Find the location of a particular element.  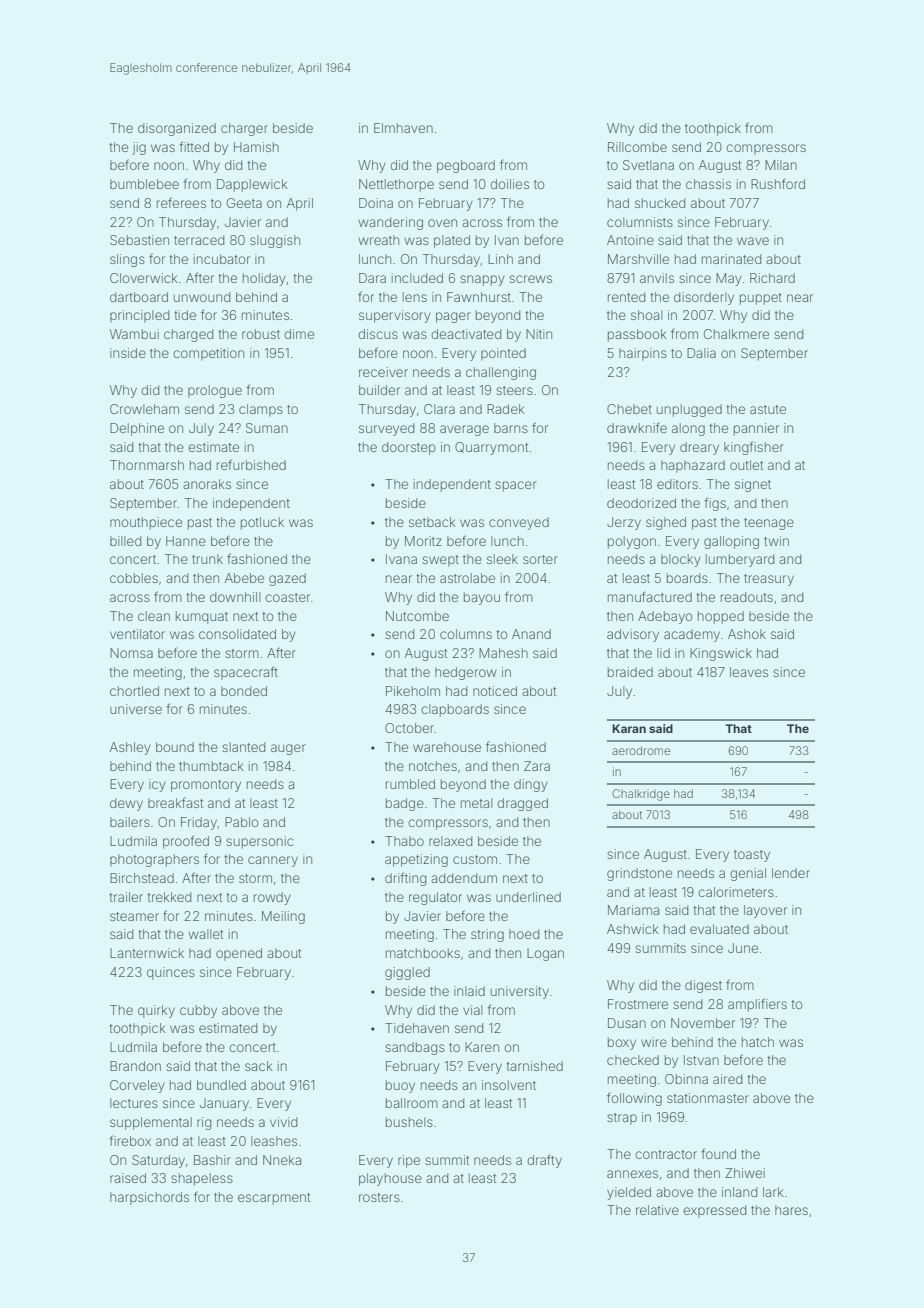

academy is located at coordinates (692, 635).
